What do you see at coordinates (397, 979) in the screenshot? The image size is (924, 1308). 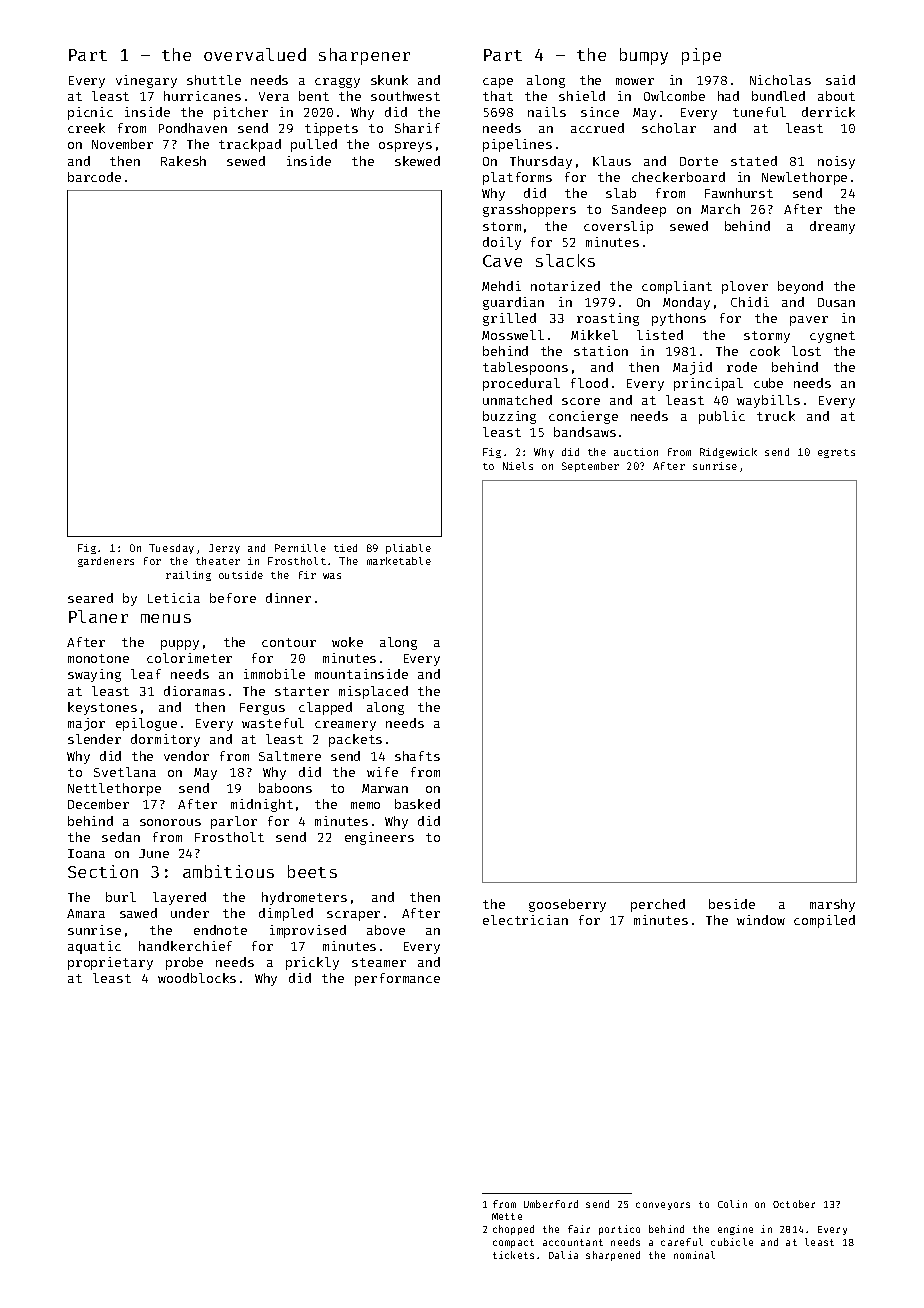 I see `performance` at bounding box center [397, 979].
